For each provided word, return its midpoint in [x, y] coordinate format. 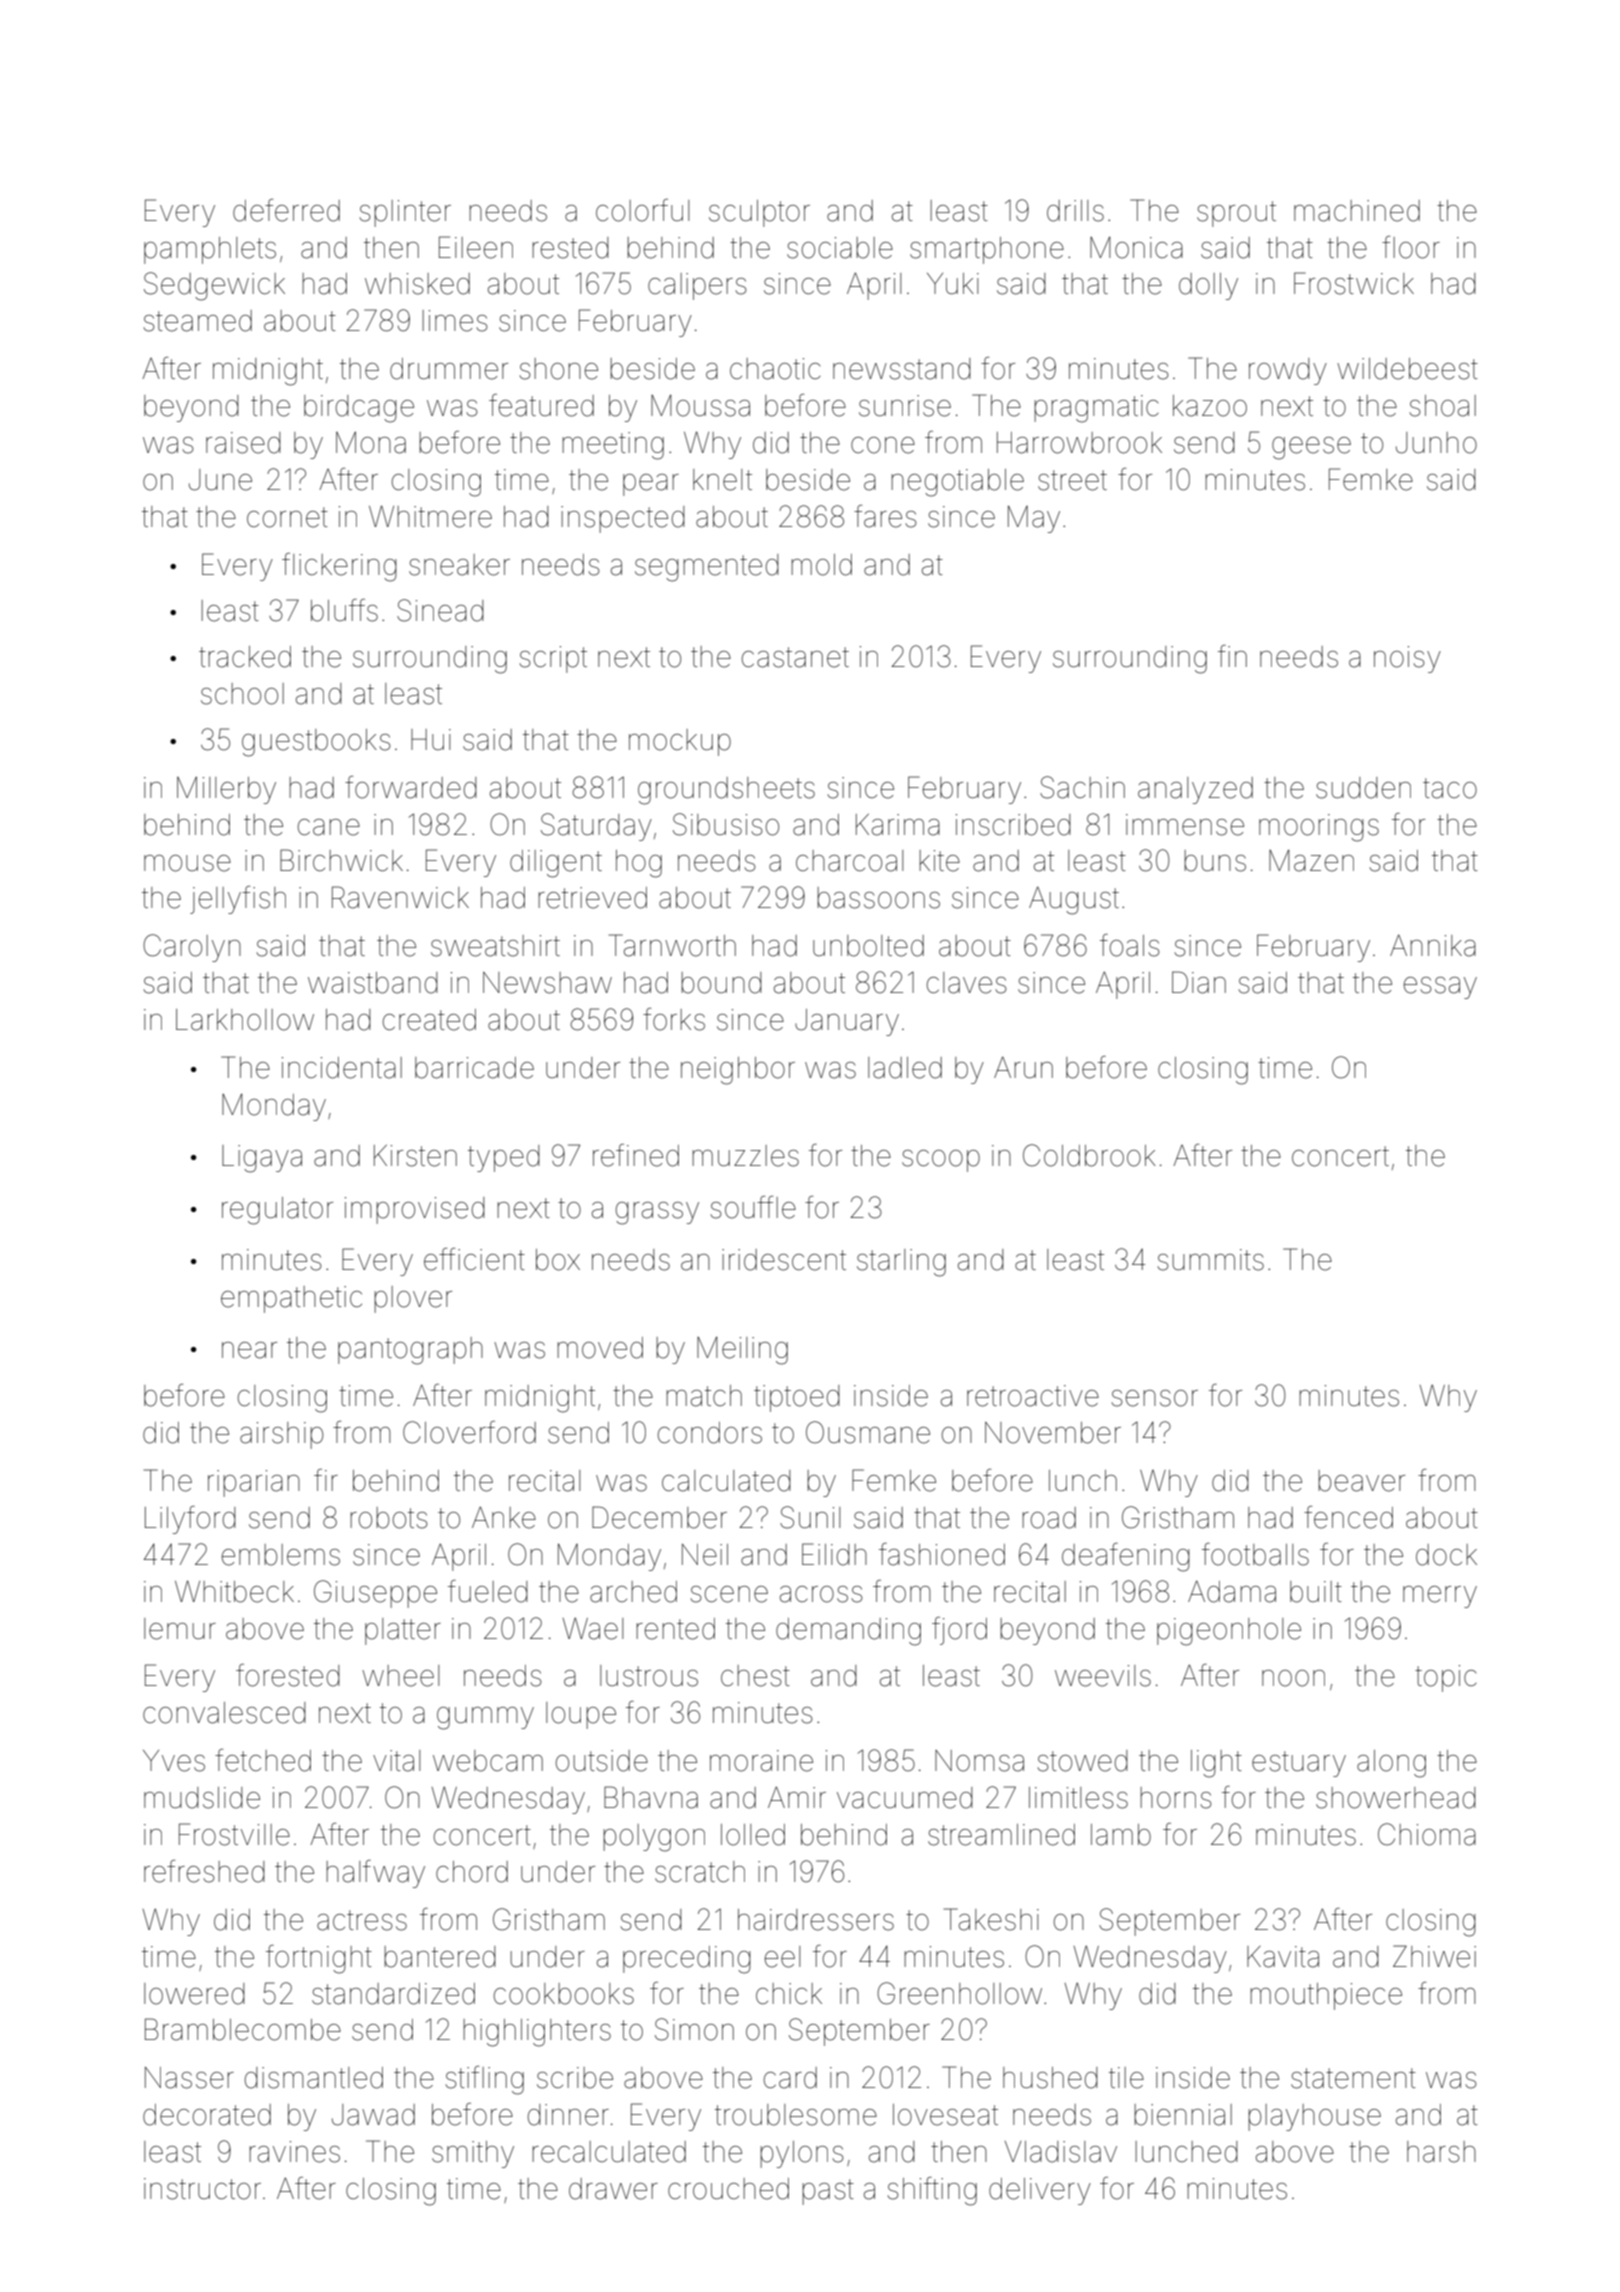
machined [1357, 211]
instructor [202, 2189]
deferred [286, 210]
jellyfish [238, 900]
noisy [1407, 659]
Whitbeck [234, 1591]
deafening [1126, 1557]
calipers [697, 286]
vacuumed [905, 1798]
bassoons [878, 898]
